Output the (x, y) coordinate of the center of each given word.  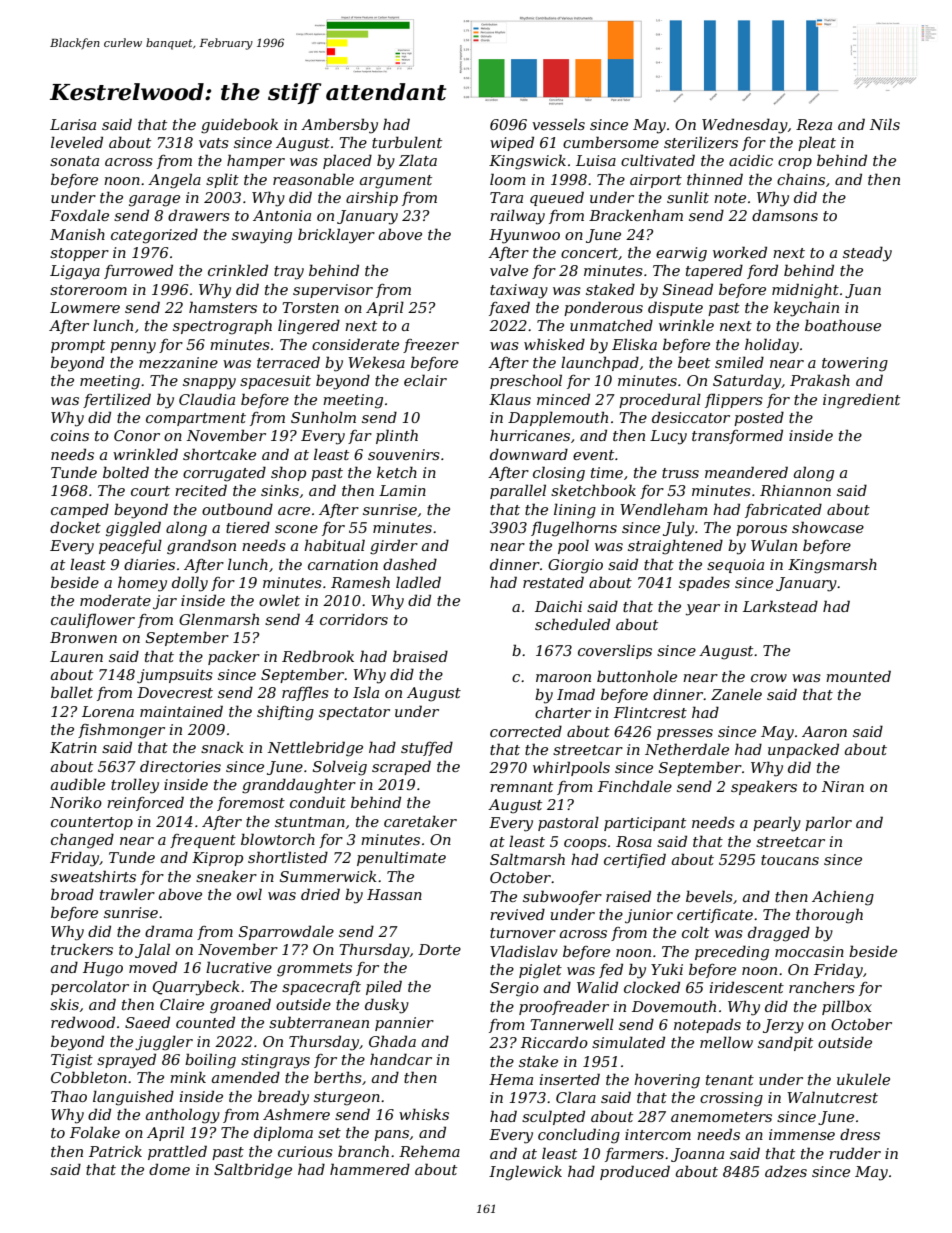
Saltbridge (253, 1171)
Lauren (76, 656)
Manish (77, 234)
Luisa (596, 160)
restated (553, 582)
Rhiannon (795, 490)
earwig (681, 254)
